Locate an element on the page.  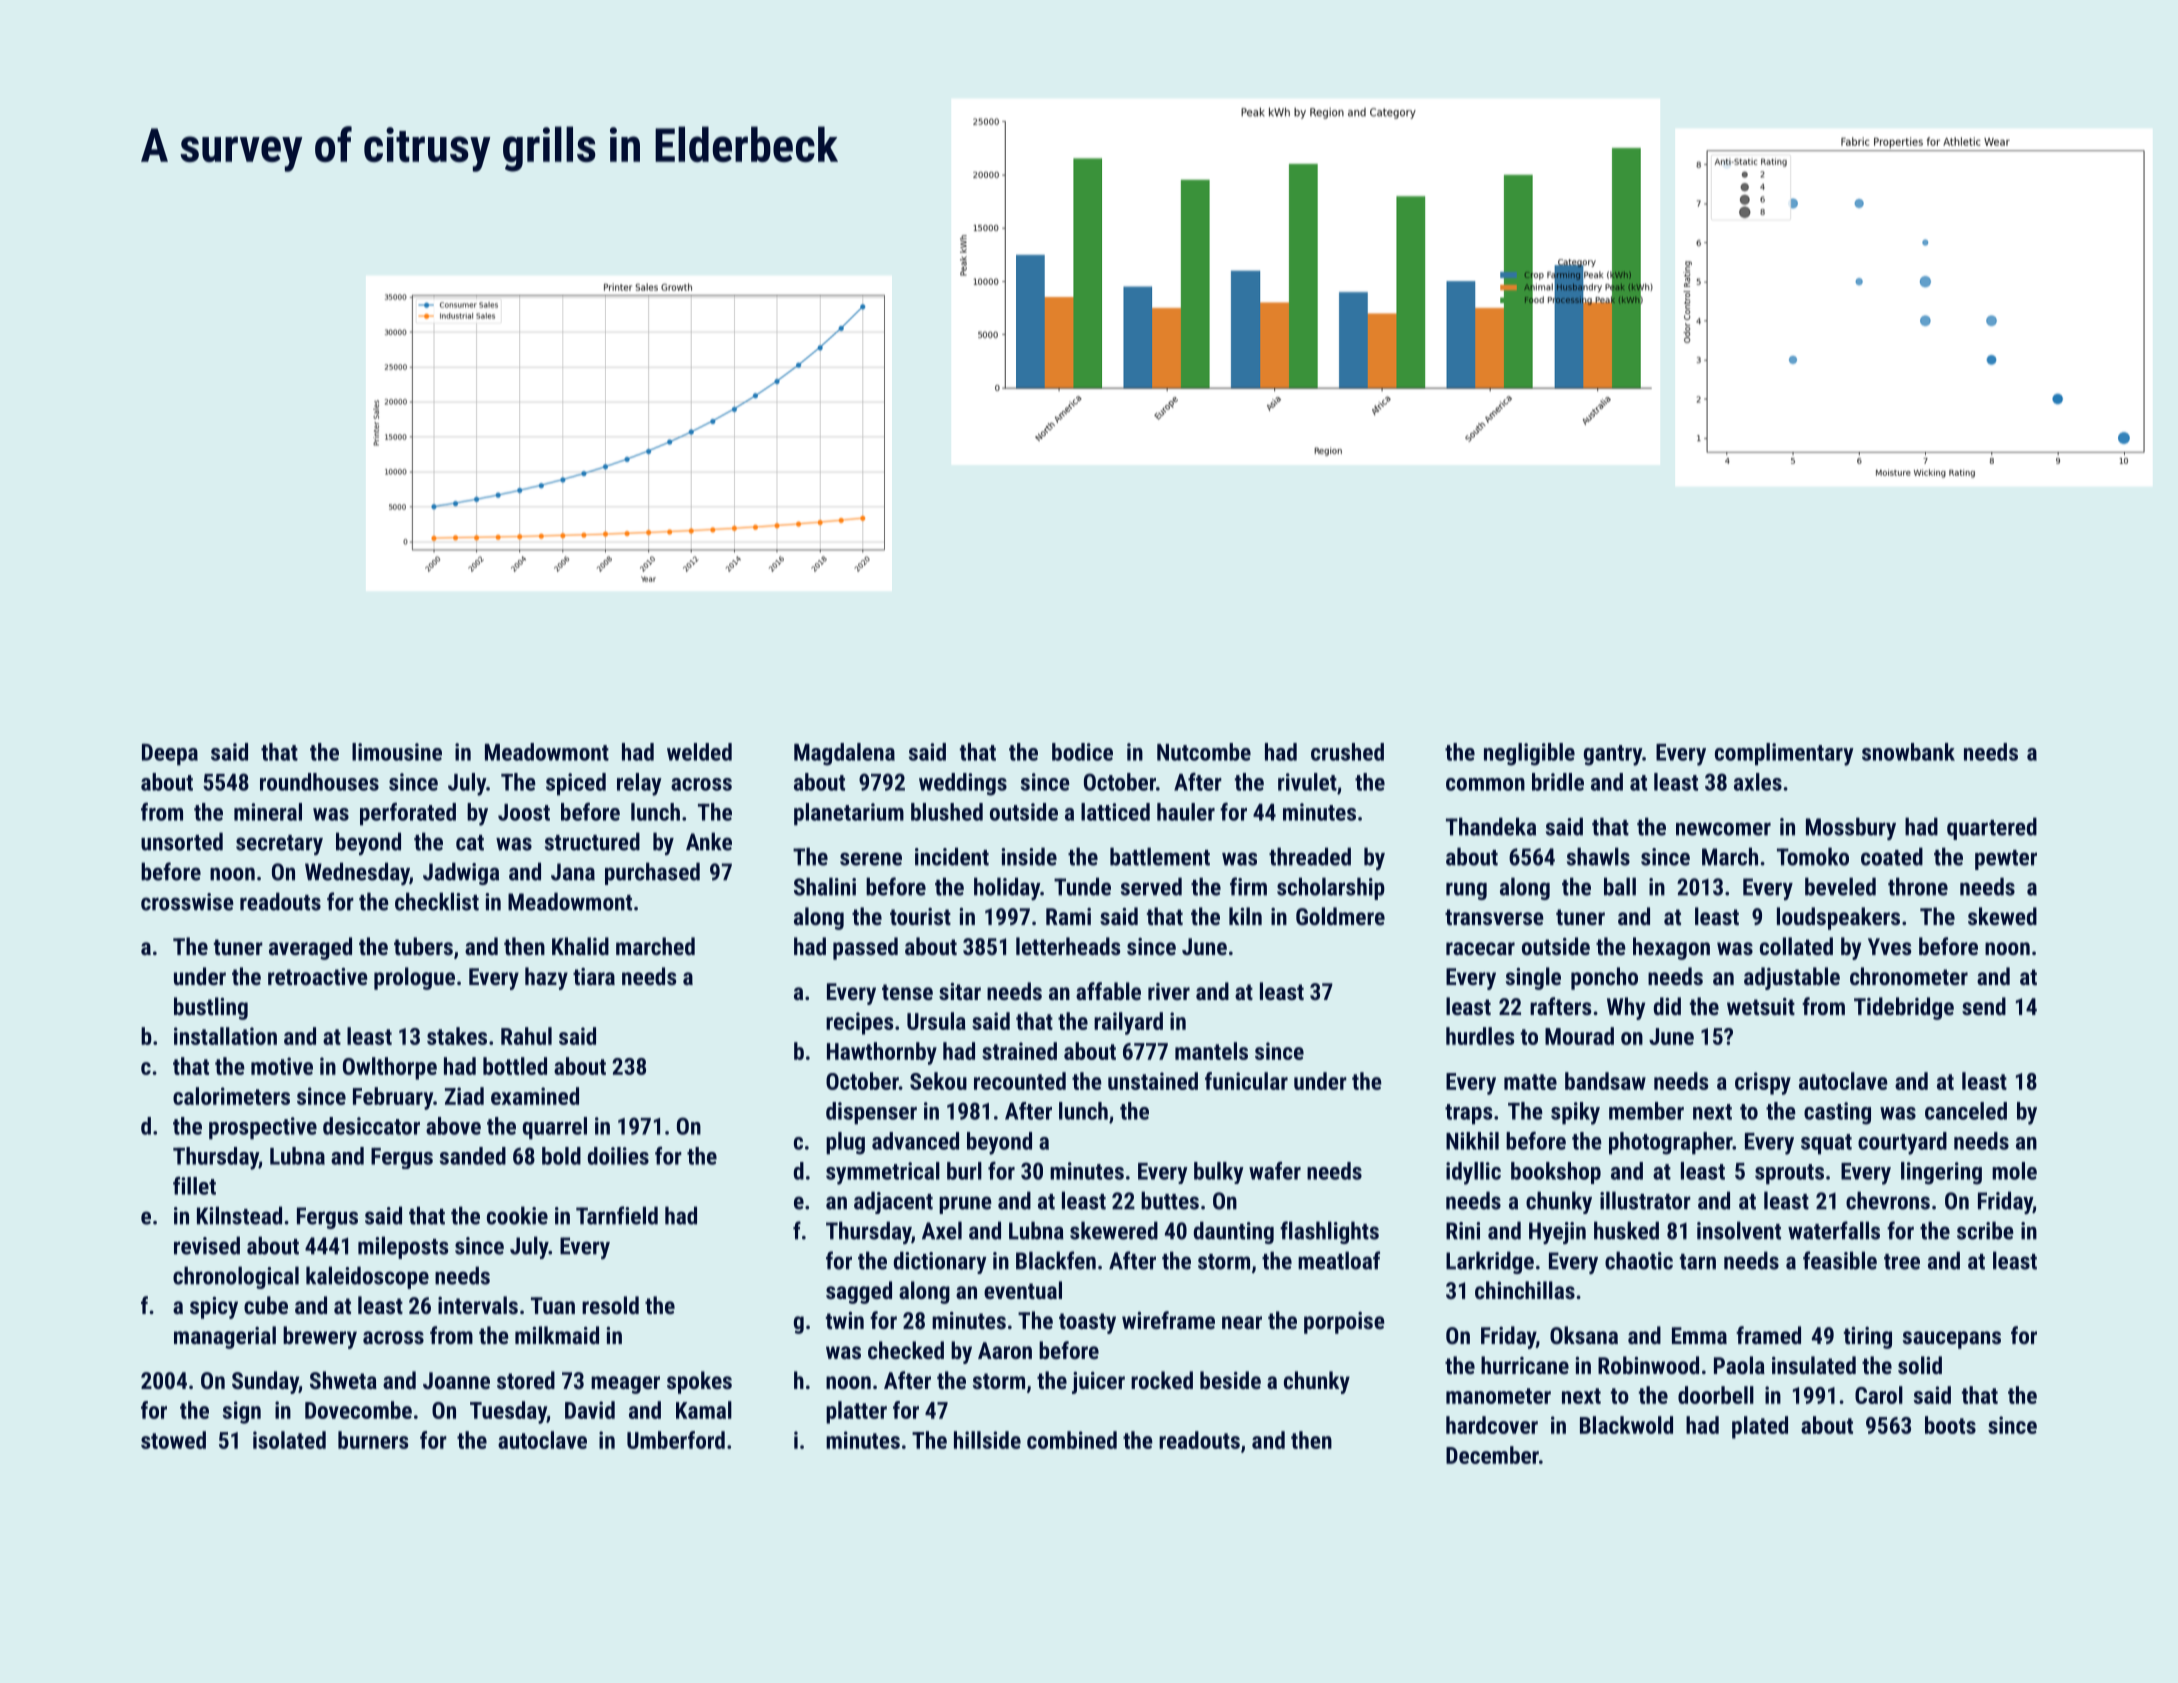
doilies is located at coordinates (618, 1156).
